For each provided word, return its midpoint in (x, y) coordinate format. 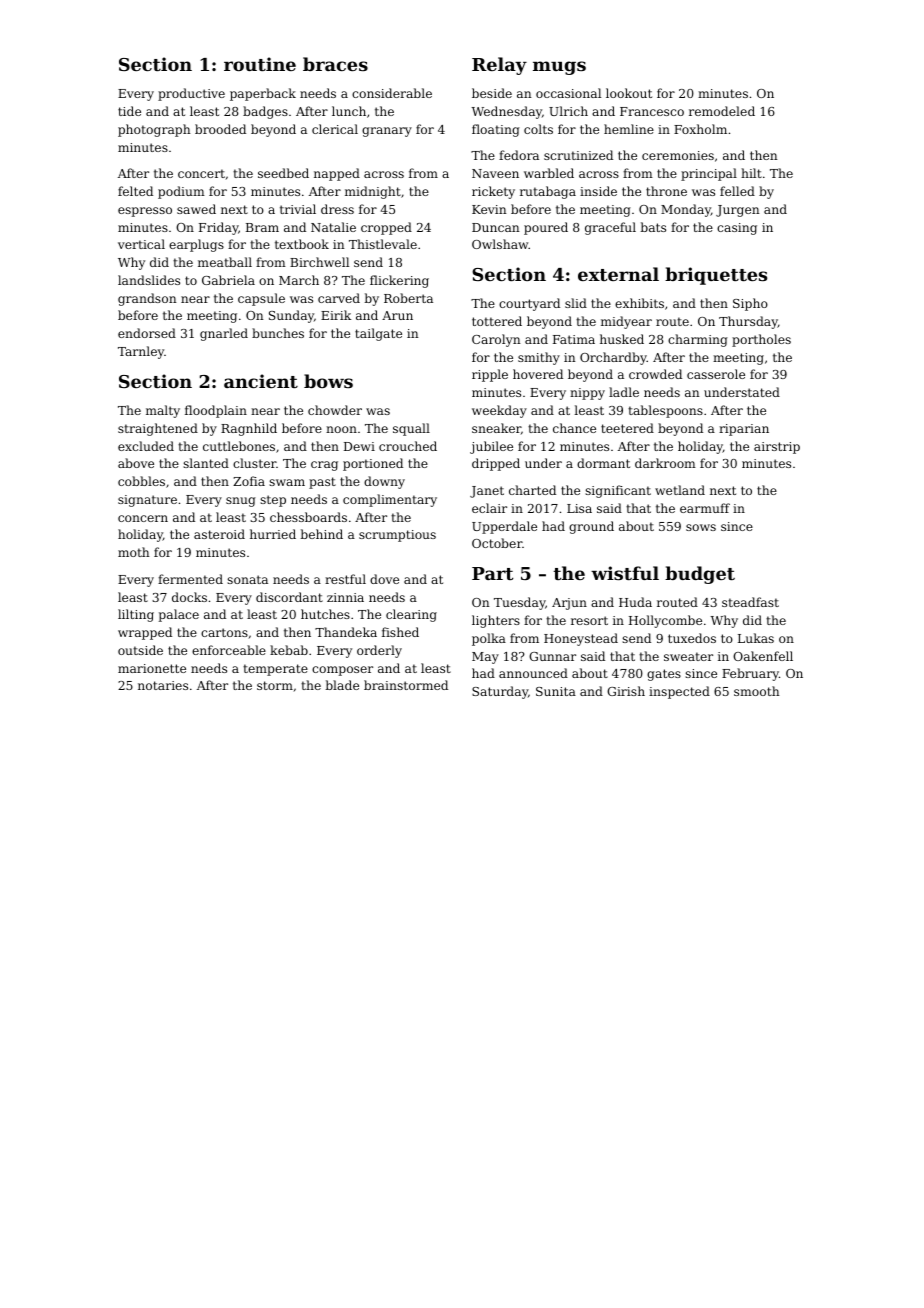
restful (345, 579)
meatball (225, 262)
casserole (716, 374)
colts (538, 129)
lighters (496, 621)
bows (328, 381)
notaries (163, 685)
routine (260, 64)
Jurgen (738, 211)
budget (700, 575)
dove (384, 579)
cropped (386, 228)
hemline (629, 129)
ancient (261, 381)
